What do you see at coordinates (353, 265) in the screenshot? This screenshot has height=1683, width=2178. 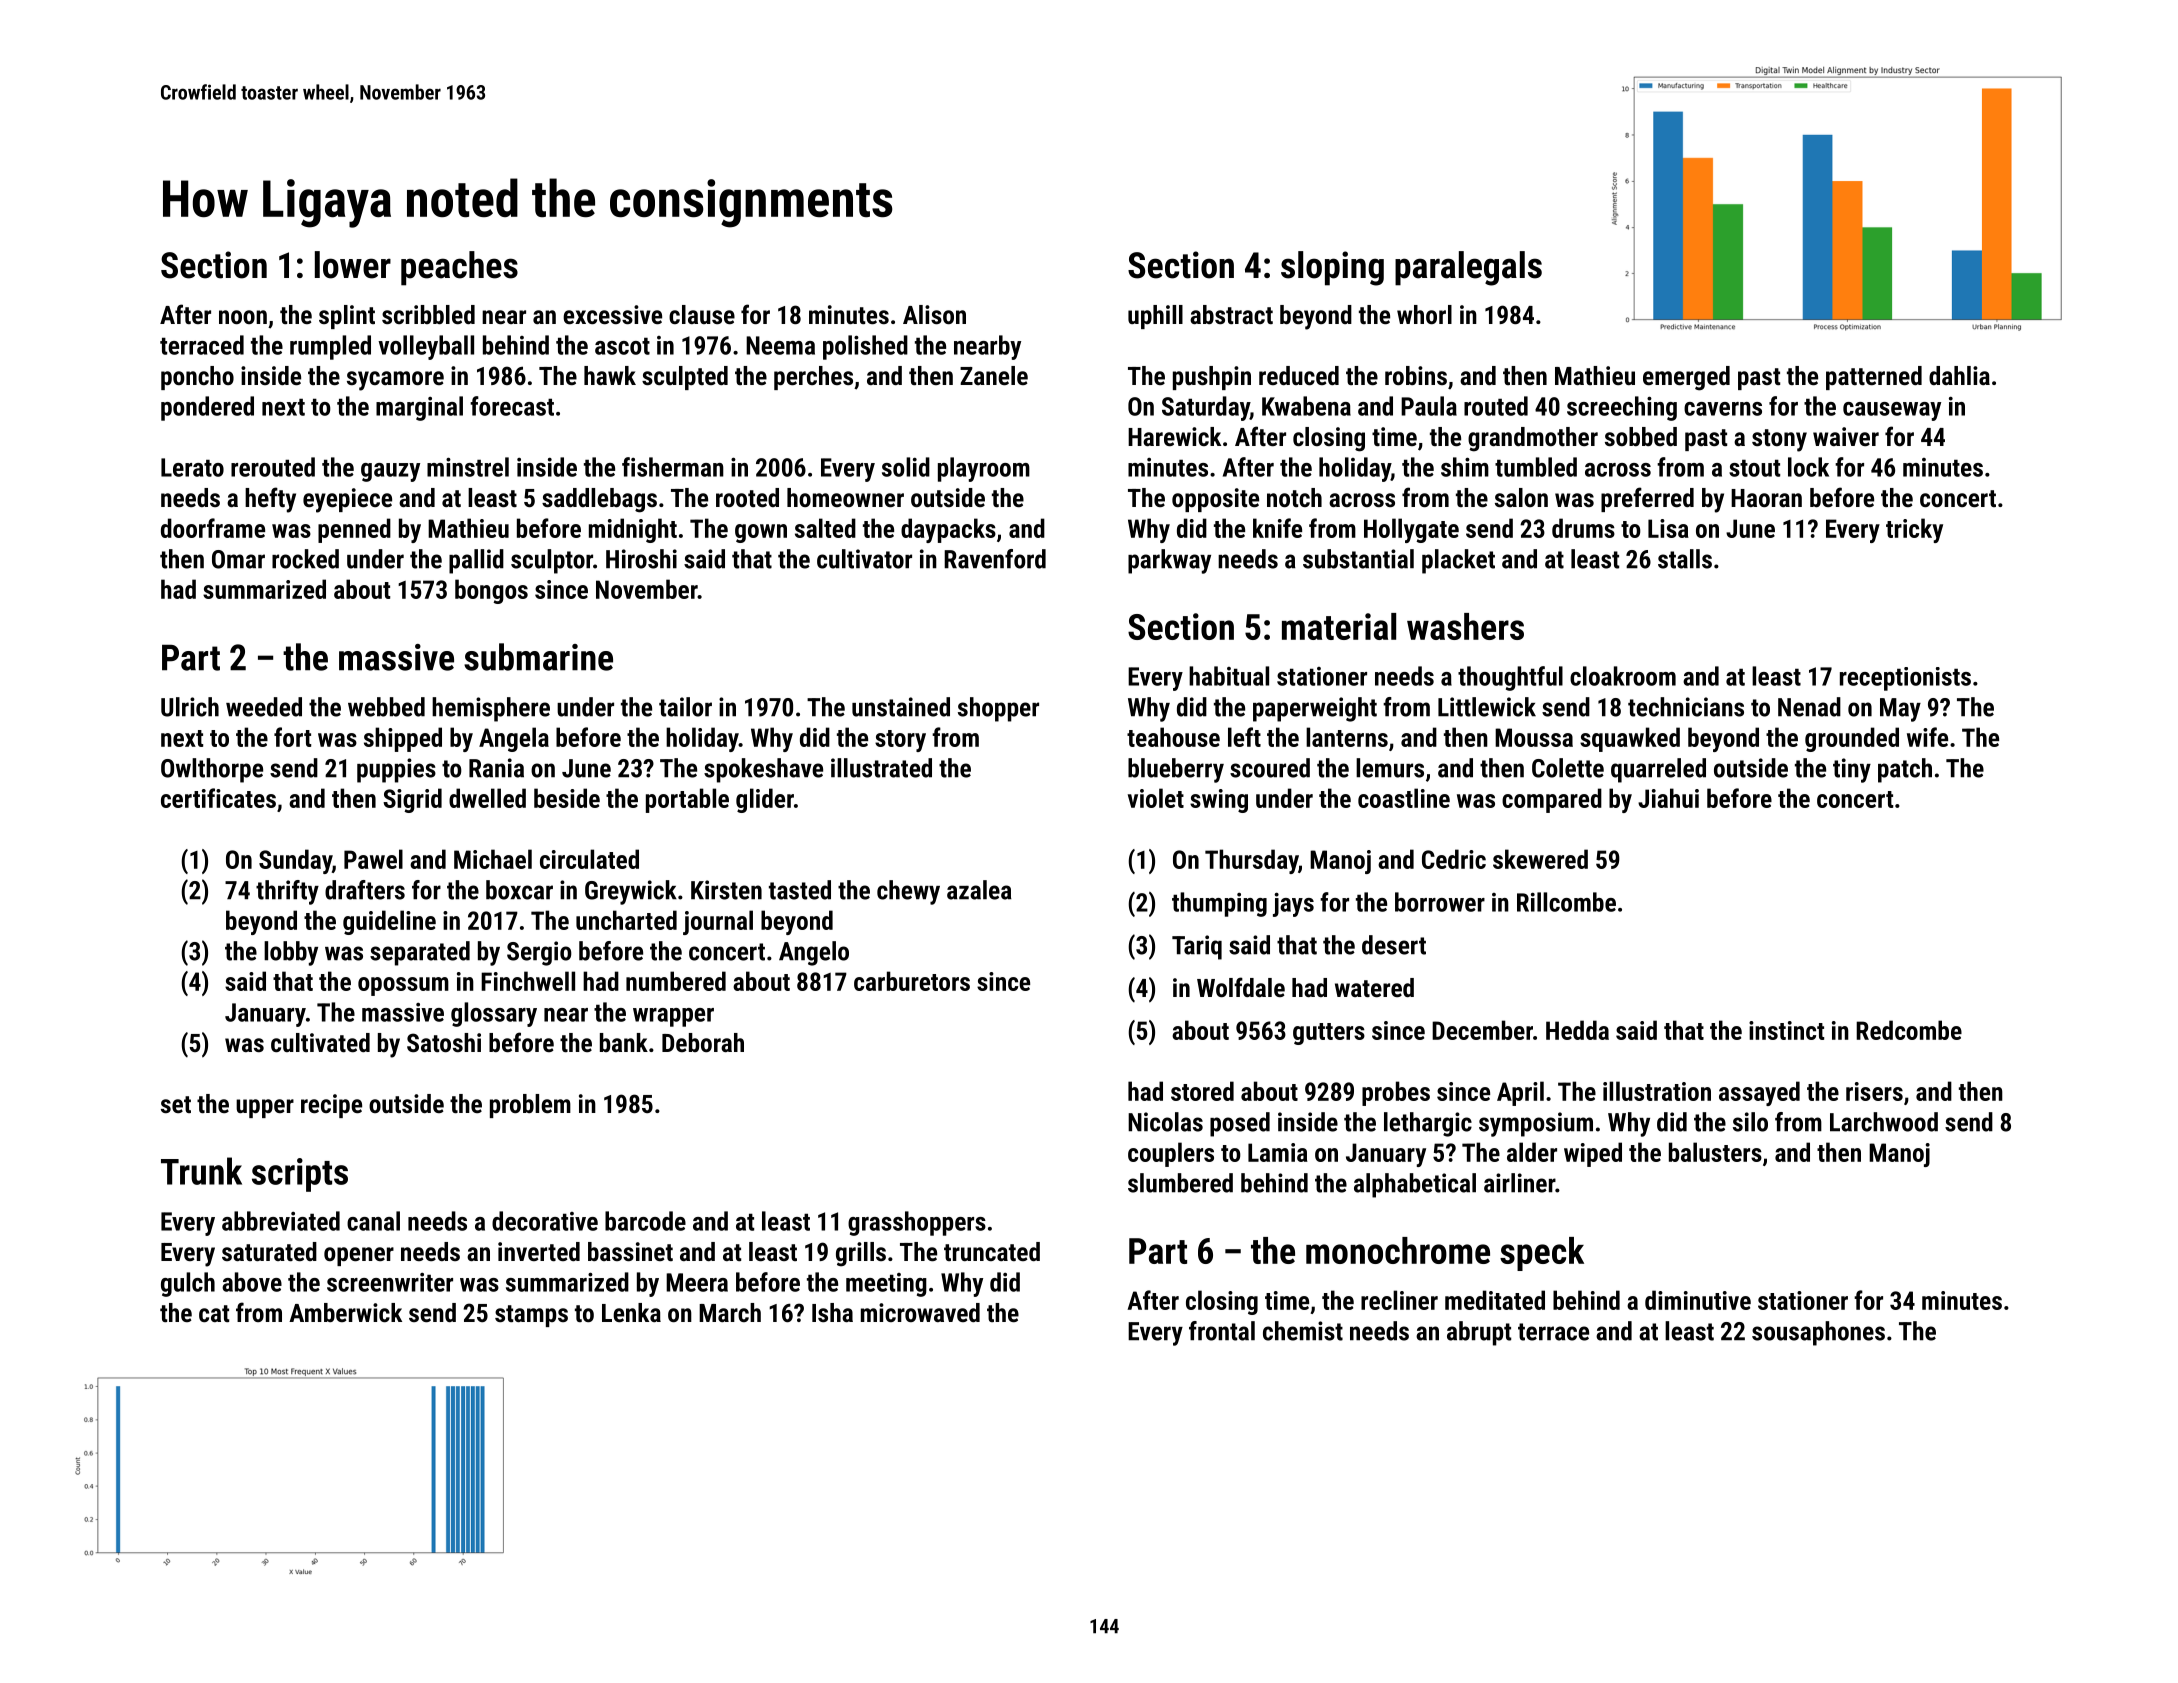 I see `lower` at bounding box center [353, 265].
